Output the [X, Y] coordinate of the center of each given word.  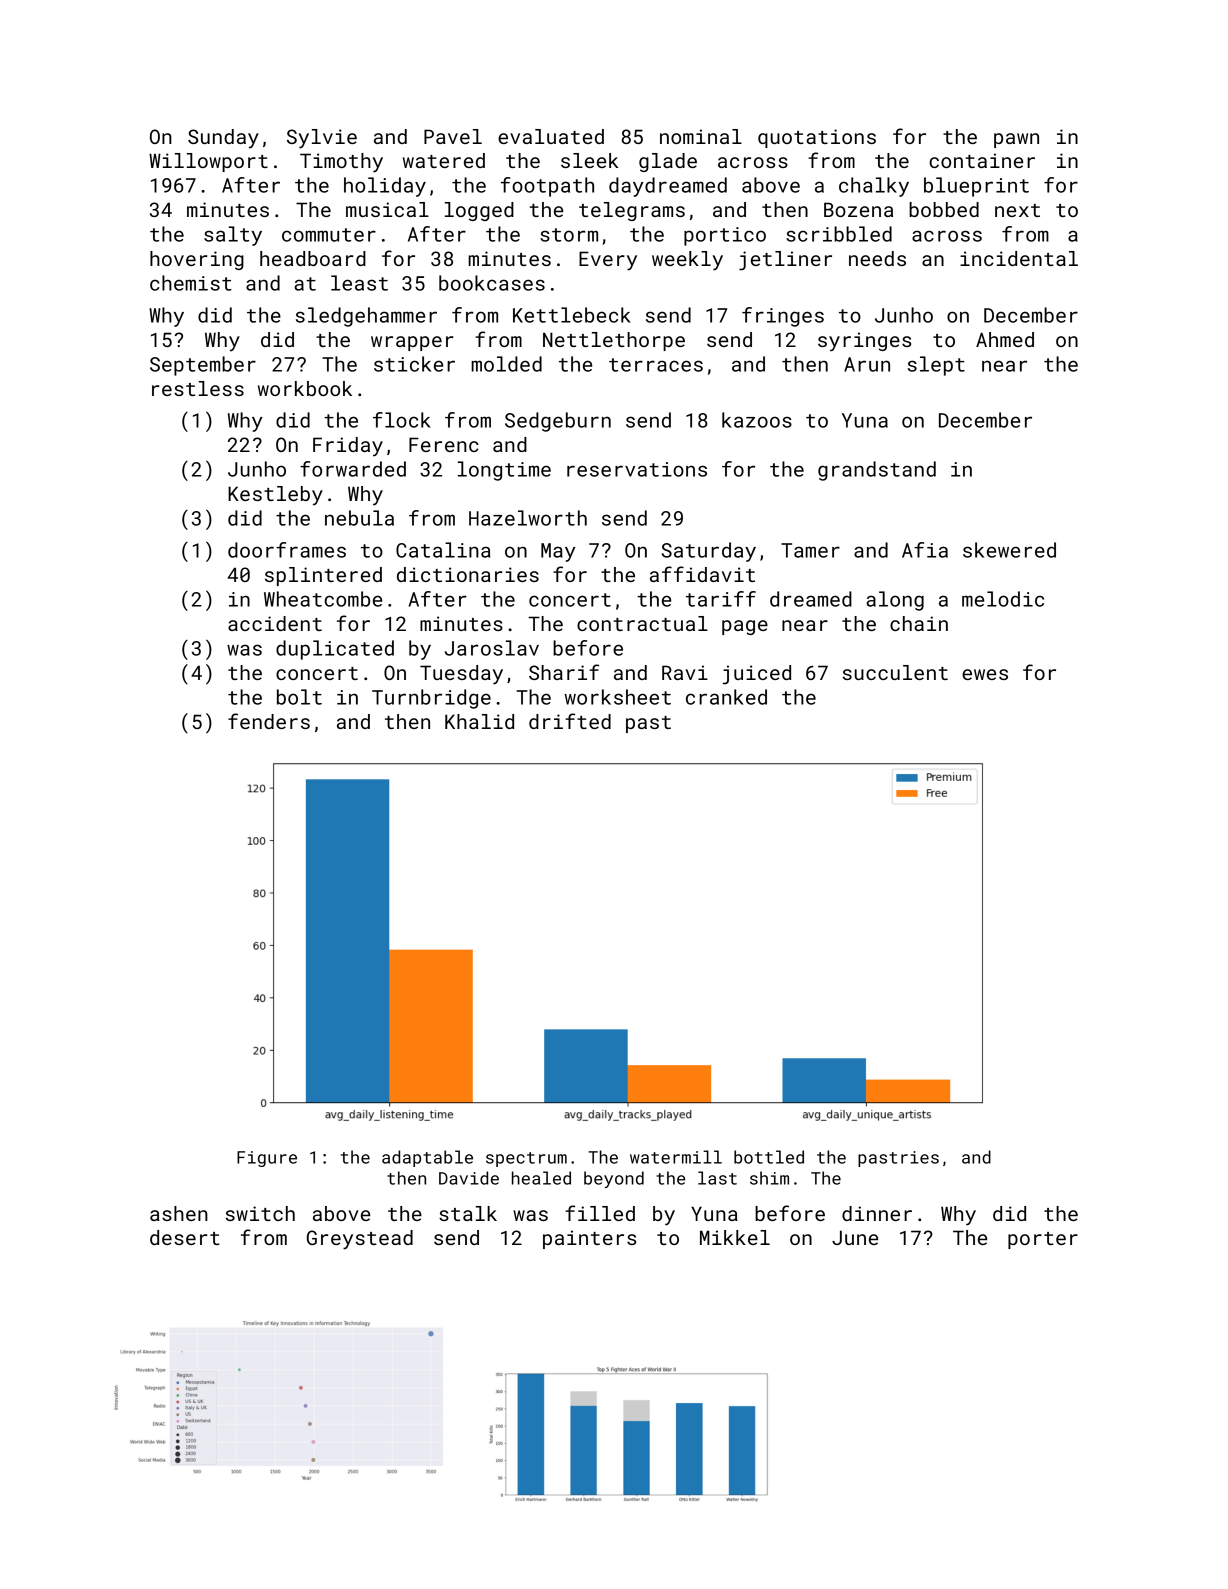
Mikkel [735, 1237]
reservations [637, 469]
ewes [985, 674]
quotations [817, 138]
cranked [726, 697]
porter [1043, 1240]
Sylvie [322, 139]
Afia [925, 550]
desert [185, 1237]
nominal [701, 136]
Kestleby [275, 496]
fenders [269, 721]
